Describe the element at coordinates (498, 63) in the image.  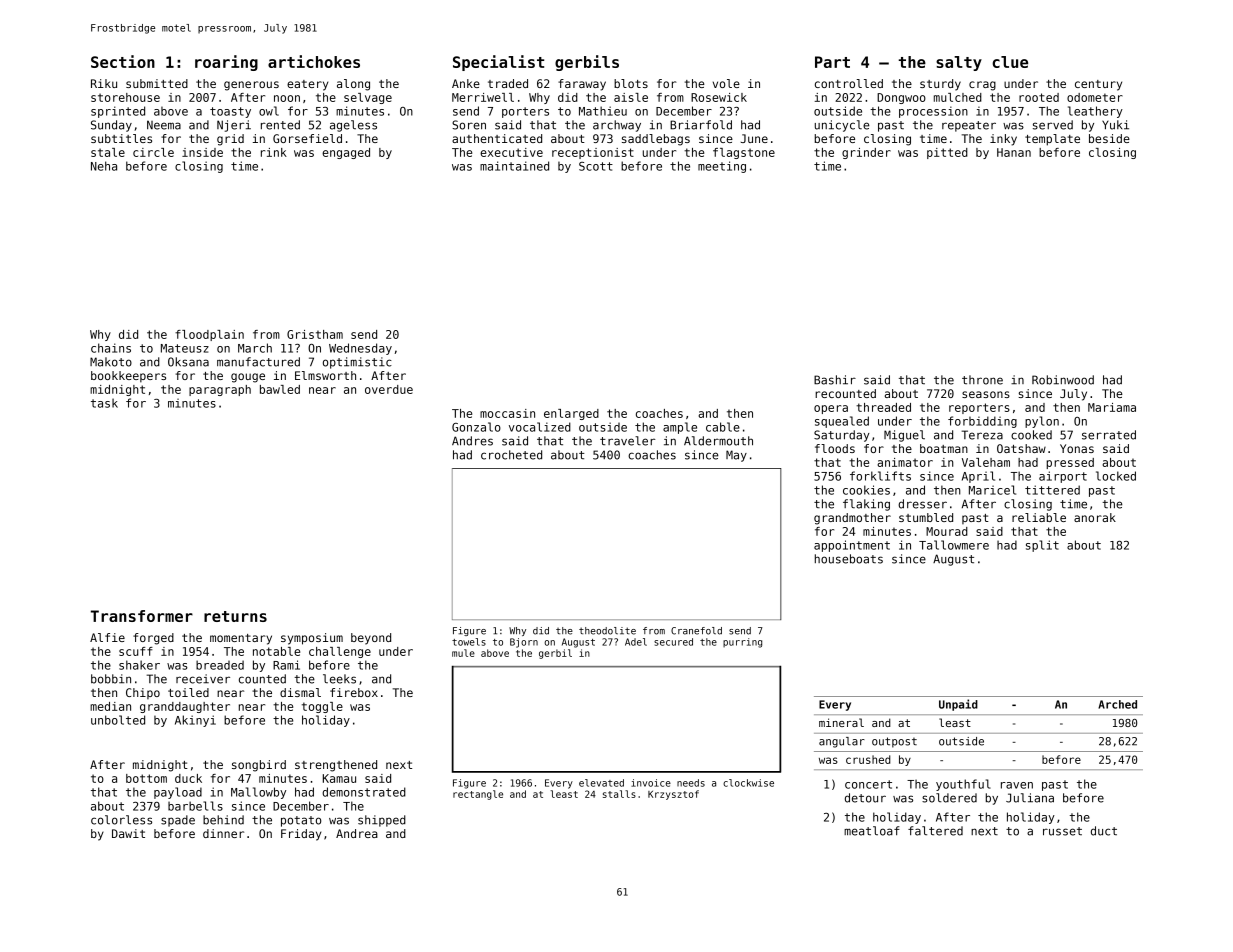
I see `Specialist` at that location.
